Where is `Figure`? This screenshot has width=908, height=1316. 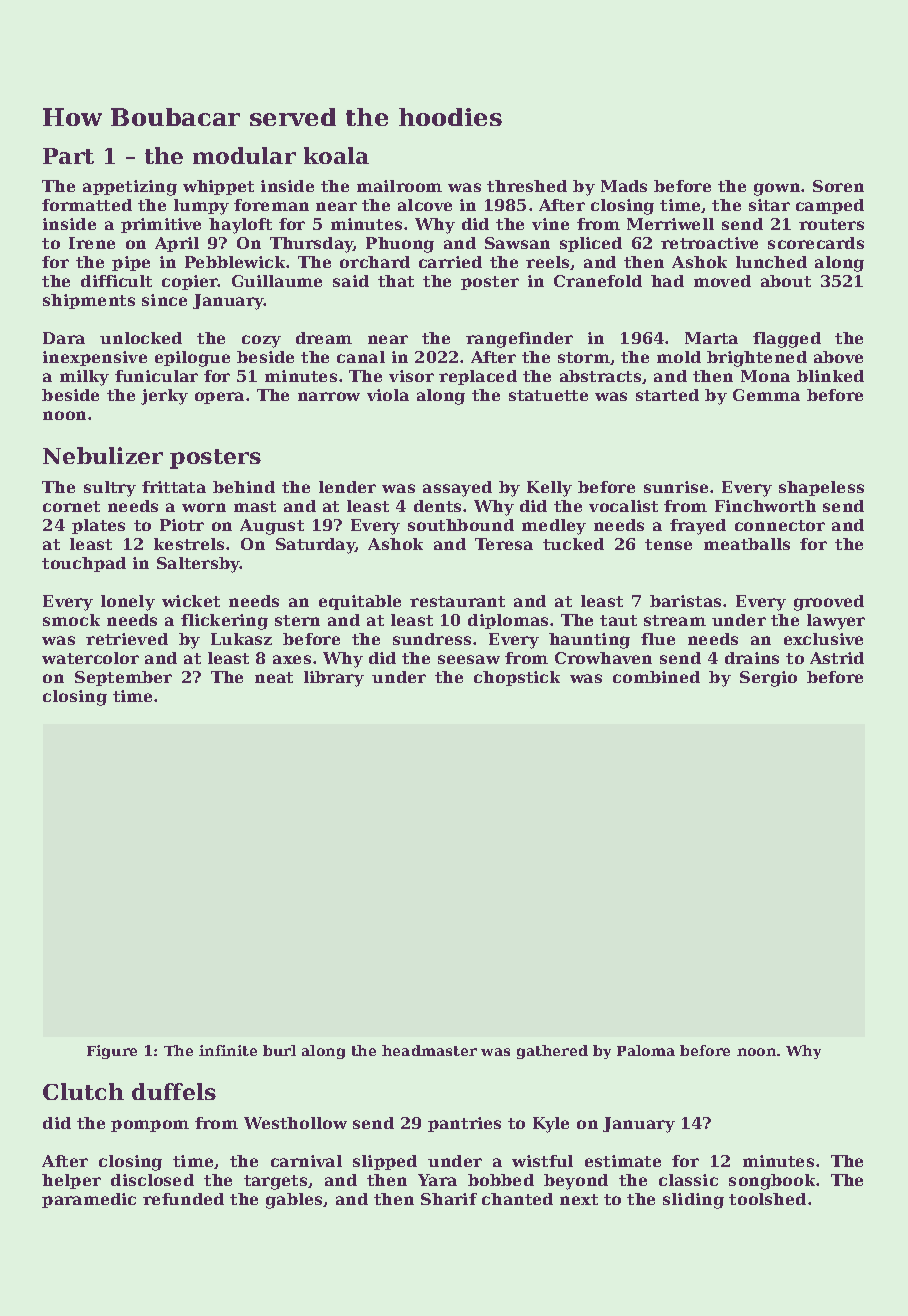 Figure is located at coordinates (112, 1052).
